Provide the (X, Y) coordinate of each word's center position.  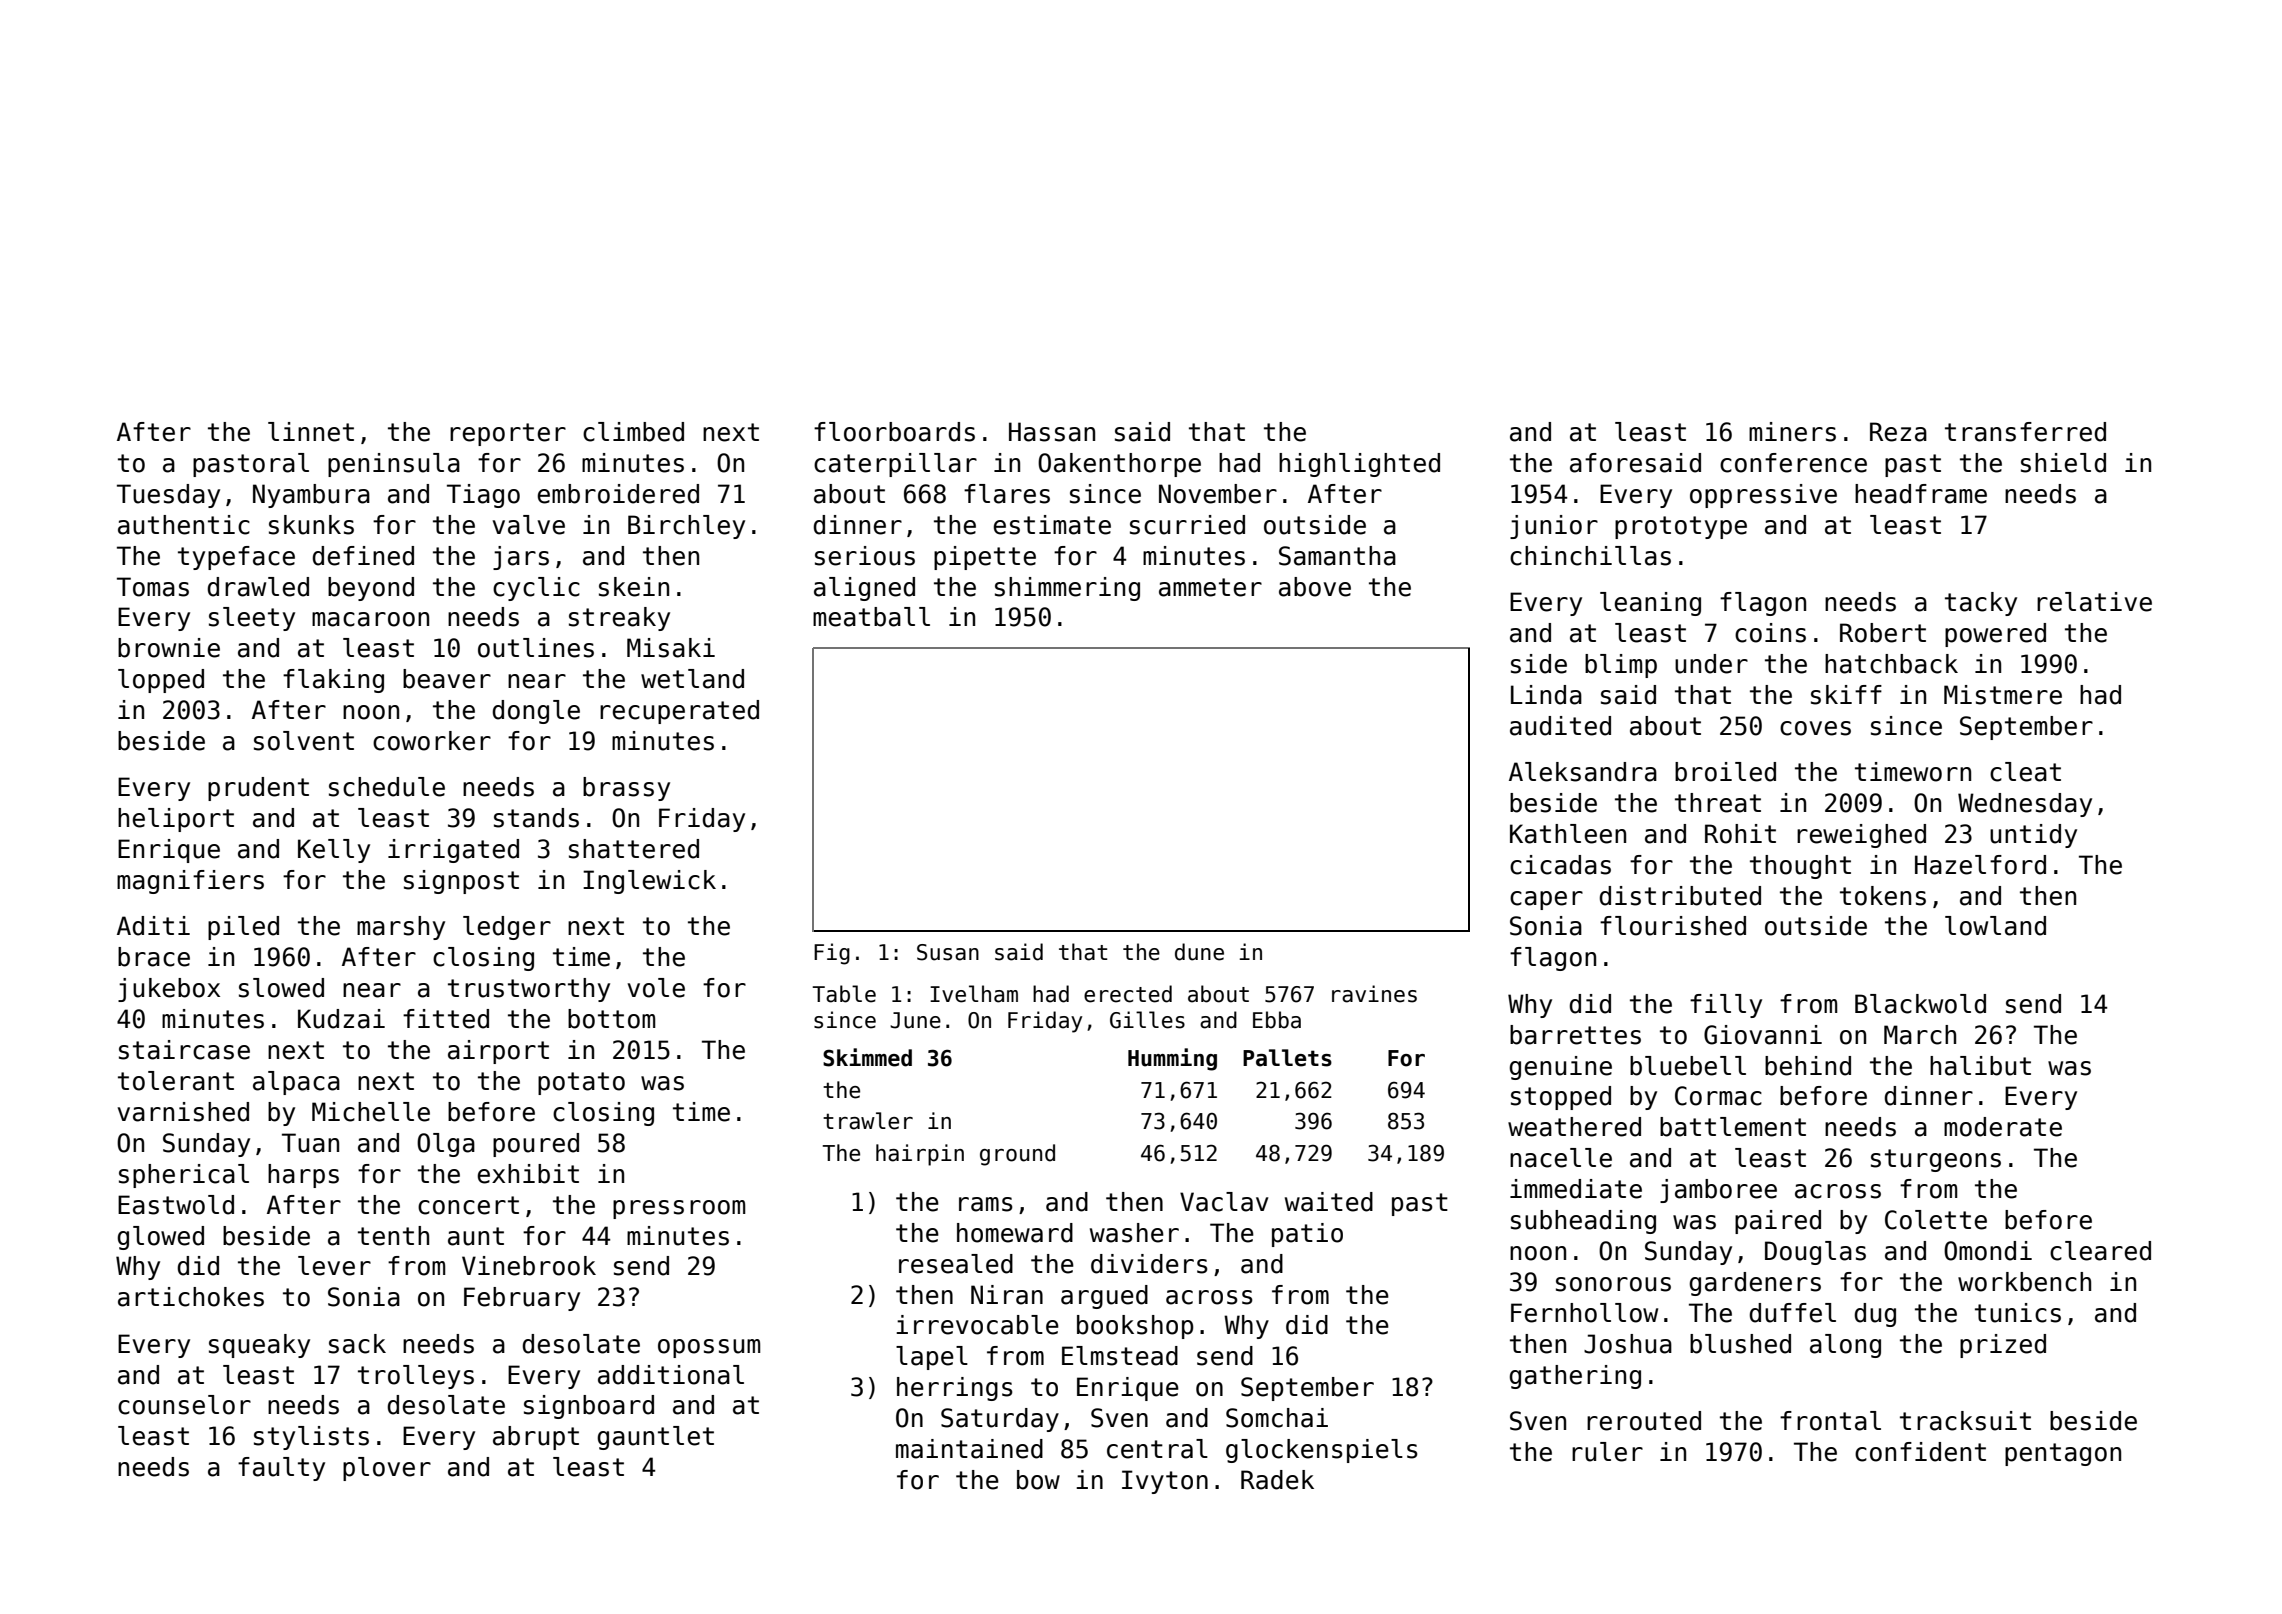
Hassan (1052, 432)
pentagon (2063, 1454)
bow (1038, 1480)
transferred (2025, 432)
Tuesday (168, 496)
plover (387, 1469)
